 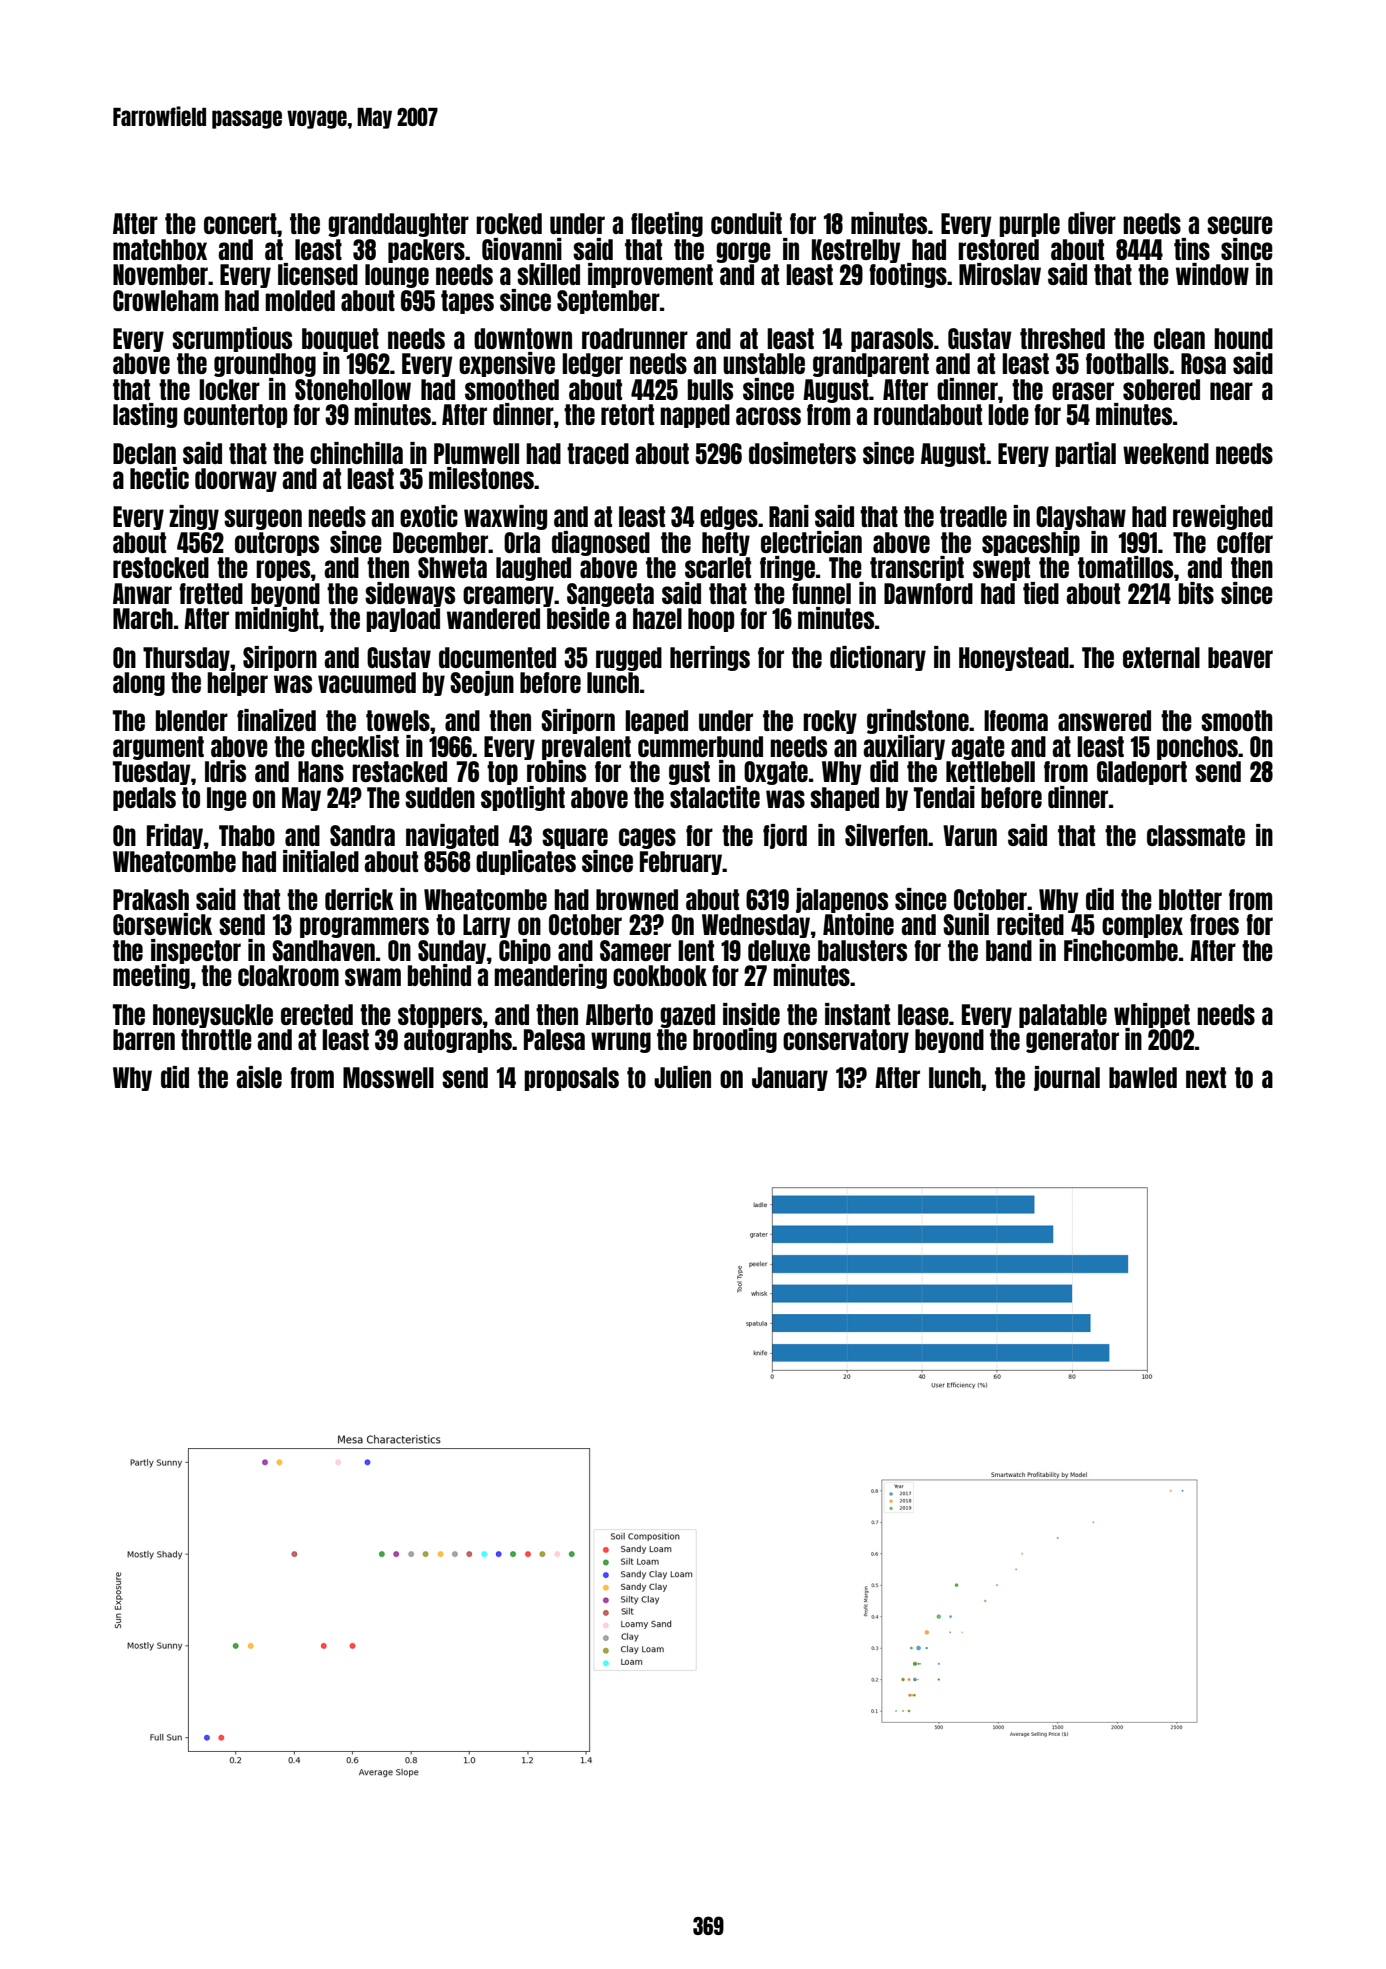 I want to click on clean, so click(x=1179, y=338).
